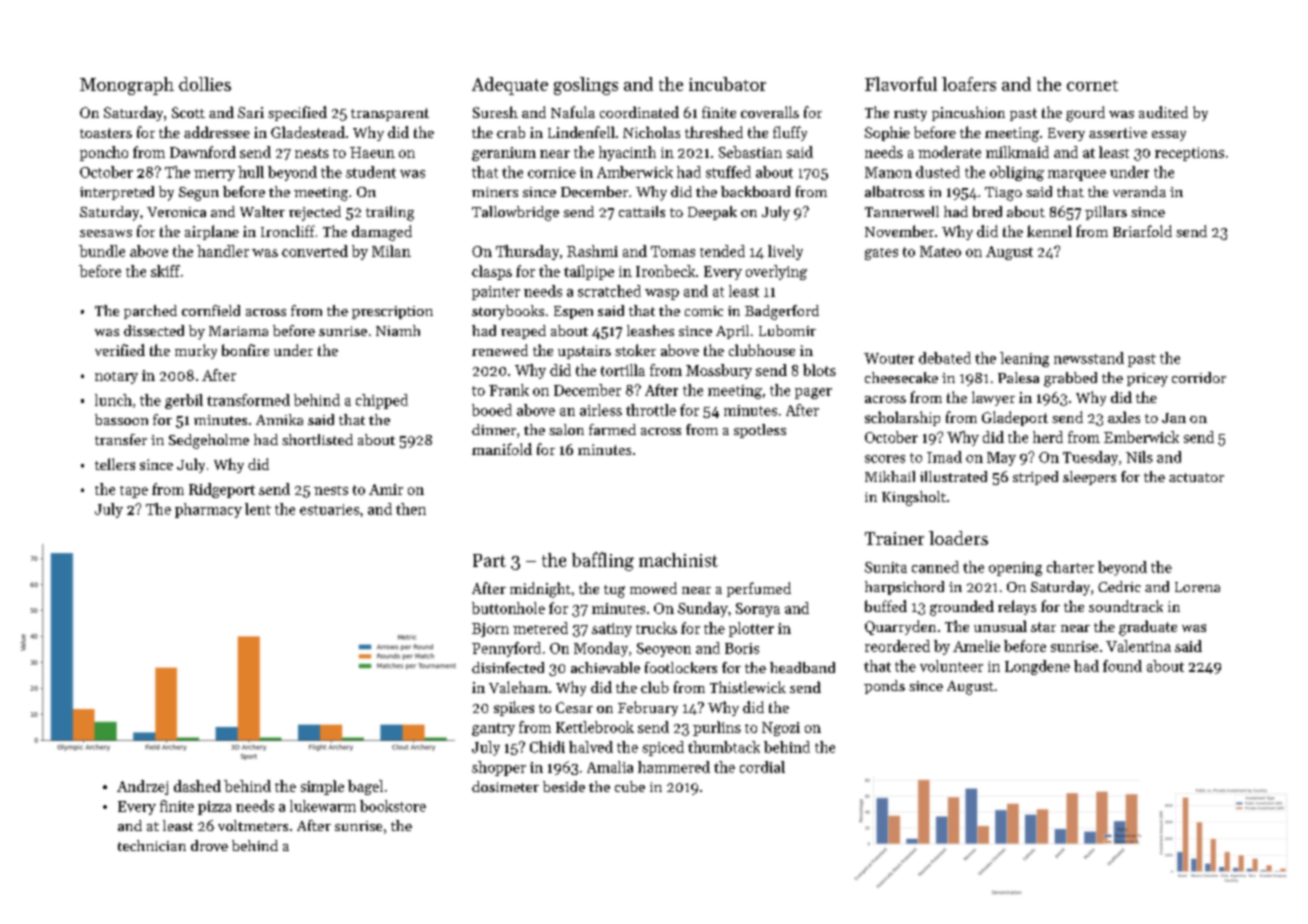 This image has width=1308, height=924. Describe the element at coordinates (770, 112) in the image. I see `coveralls` at that location.
